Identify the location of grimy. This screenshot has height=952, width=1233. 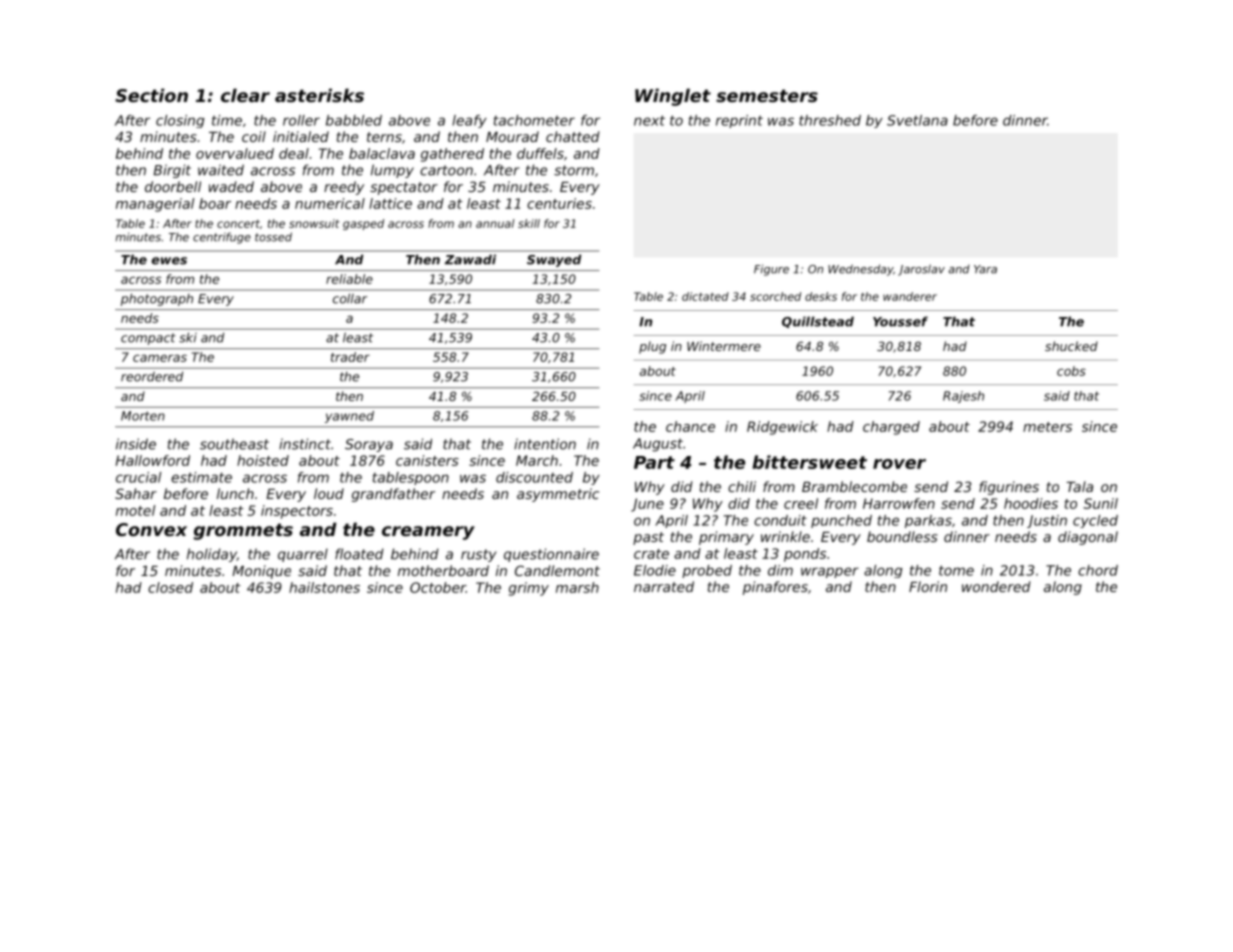
(529, 589).
